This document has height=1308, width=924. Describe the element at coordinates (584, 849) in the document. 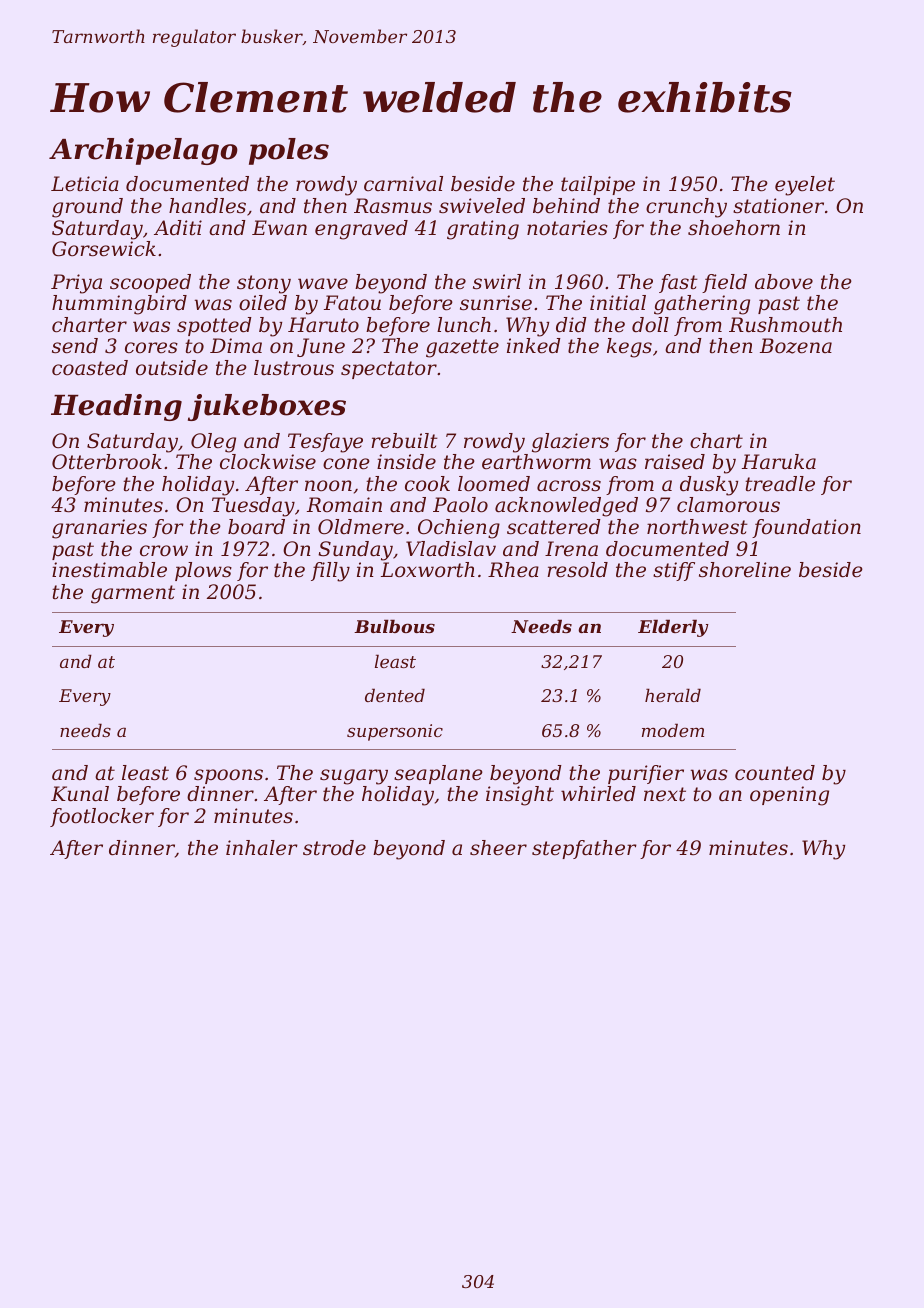

I see `stepfather` at that location.
